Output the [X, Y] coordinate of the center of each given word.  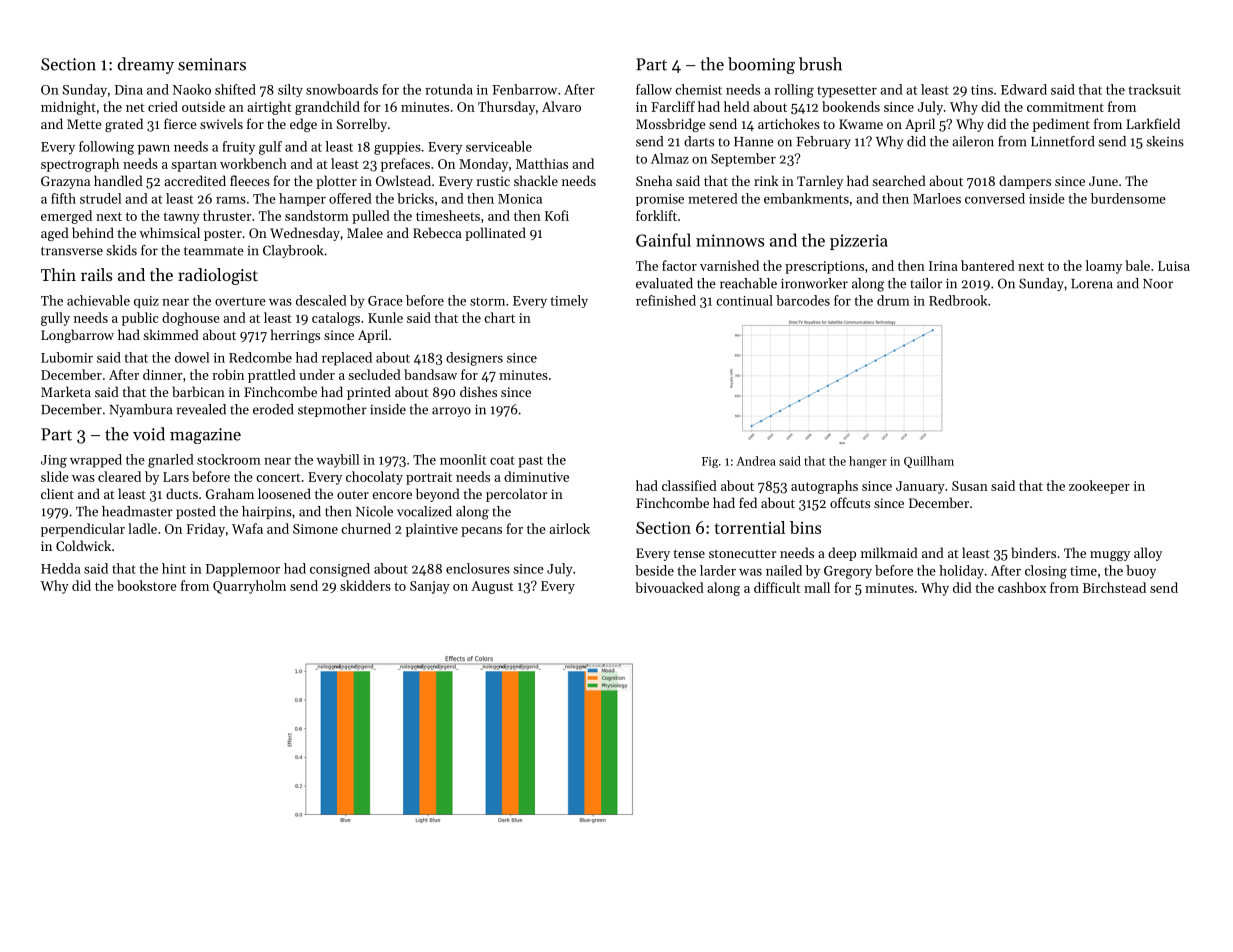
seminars [212, 64]
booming [761, 65]
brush [820, 64]
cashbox [1022, 587]
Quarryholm [249, 587]
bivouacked [669, 587]
